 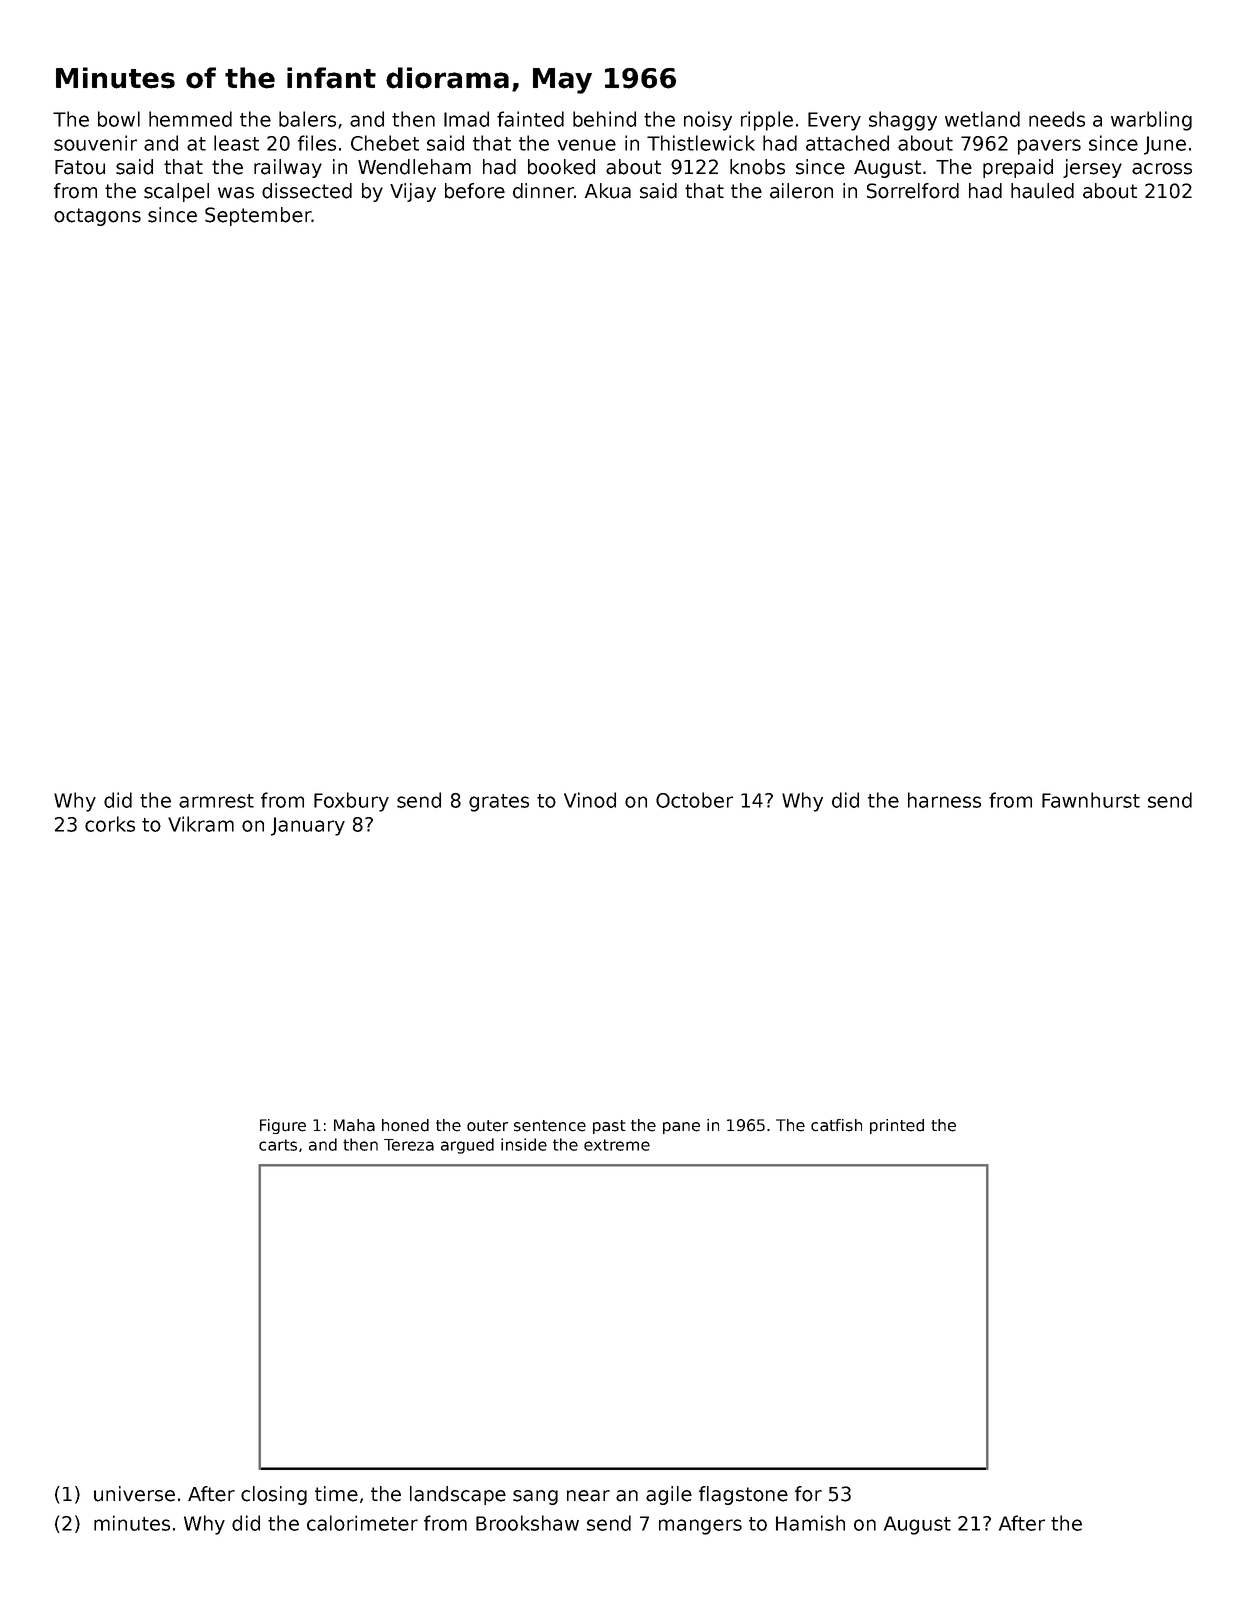 I want to click on Hamish, so click(x=810, y=1523).
